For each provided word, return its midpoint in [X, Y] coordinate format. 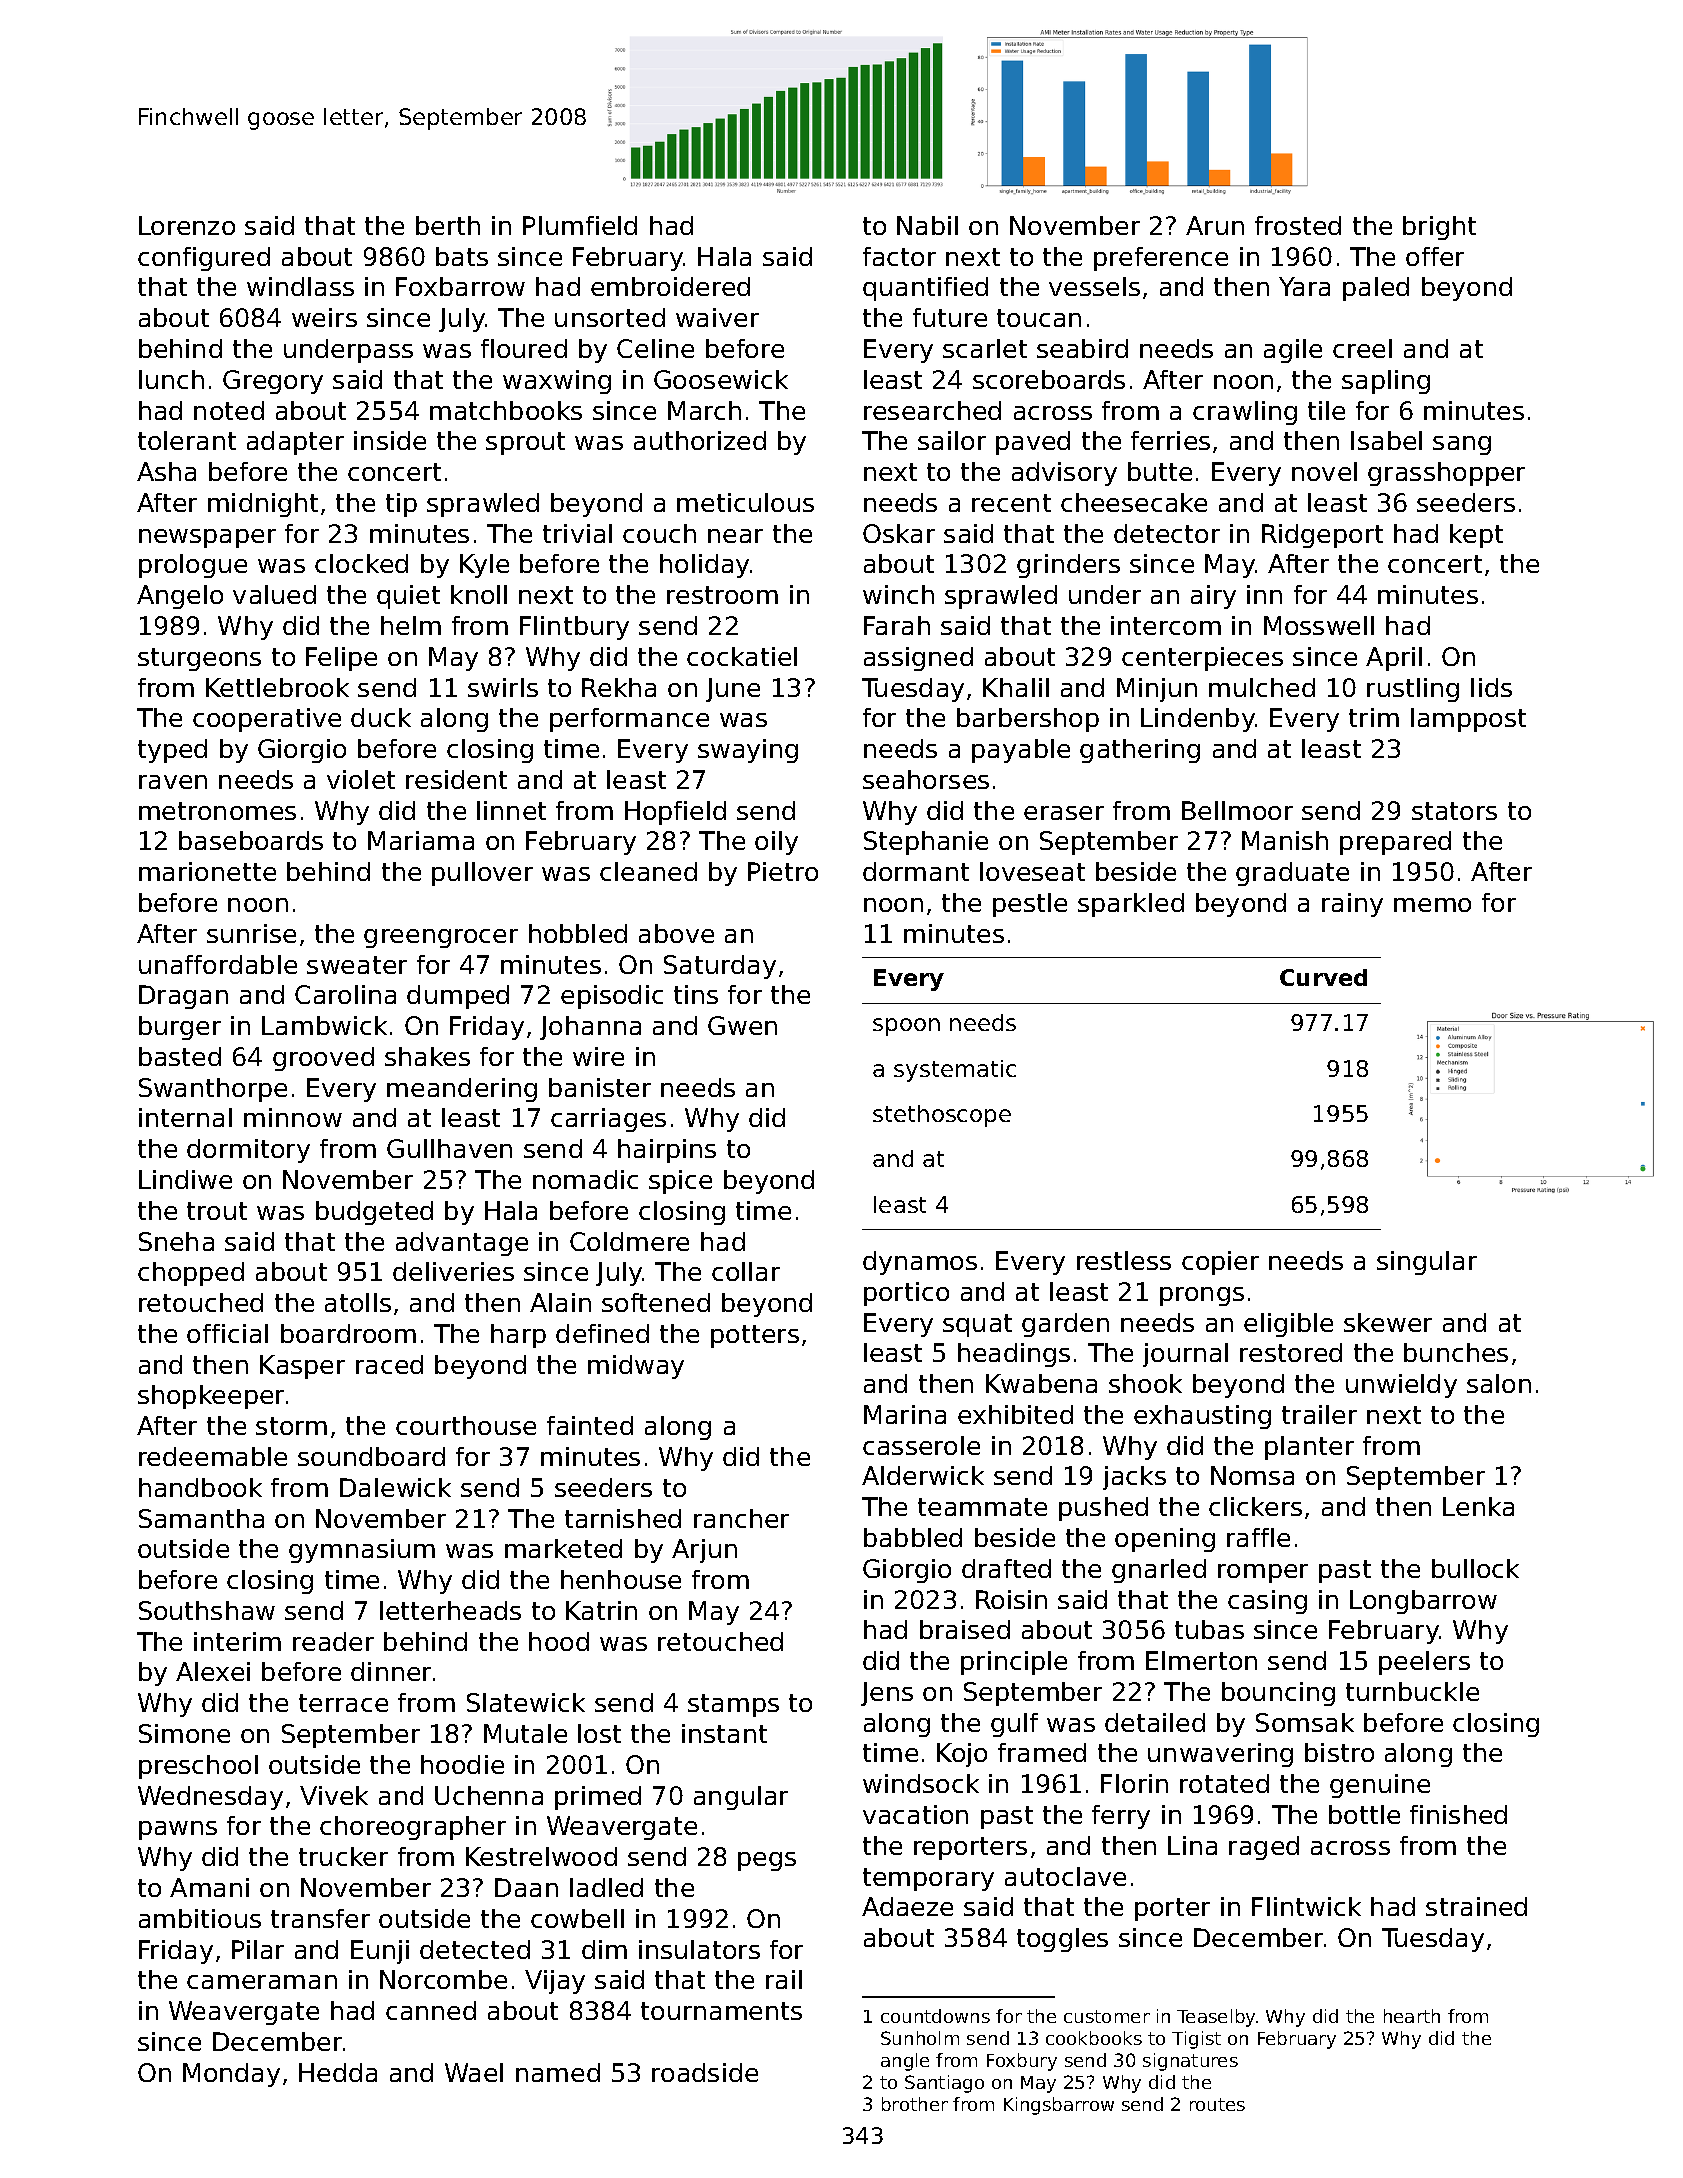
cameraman [262, 1982]
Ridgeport [1322, 536]
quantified [925, 289]
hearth [1412, 2016]
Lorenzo [187, 225]
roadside [705, 2072]
